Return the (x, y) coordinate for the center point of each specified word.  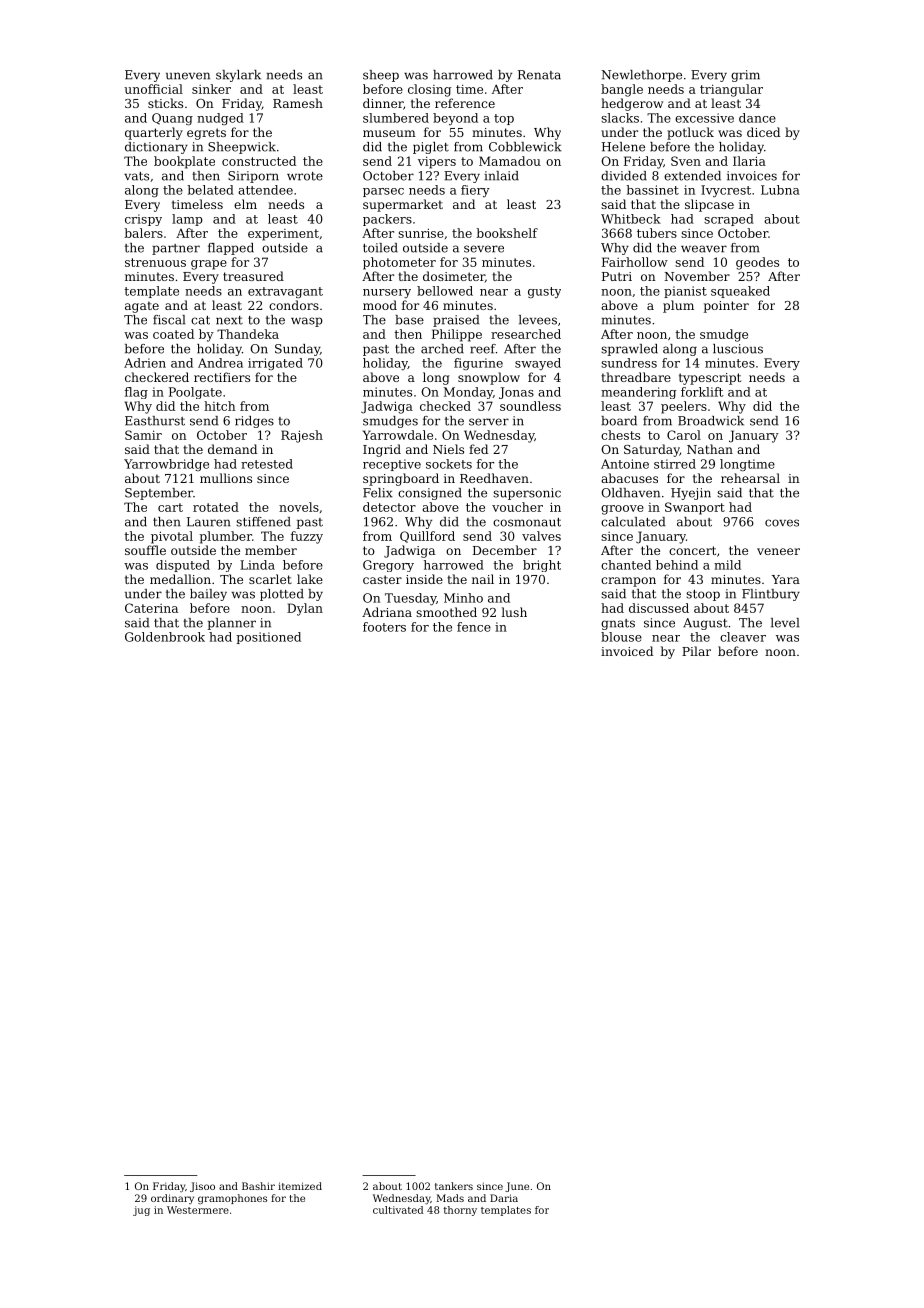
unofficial (153, 89)
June (517, 1187)
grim (745, 76)
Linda (257, 565)
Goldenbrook (165, 637)
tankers (454, 1186)
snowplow (489, 378)
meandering (638, 393)
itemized (300, 1186)
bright (542, 566)
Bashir (258, 1186)
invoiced (627, 651)
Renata (539, 75)
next (229, 320)
